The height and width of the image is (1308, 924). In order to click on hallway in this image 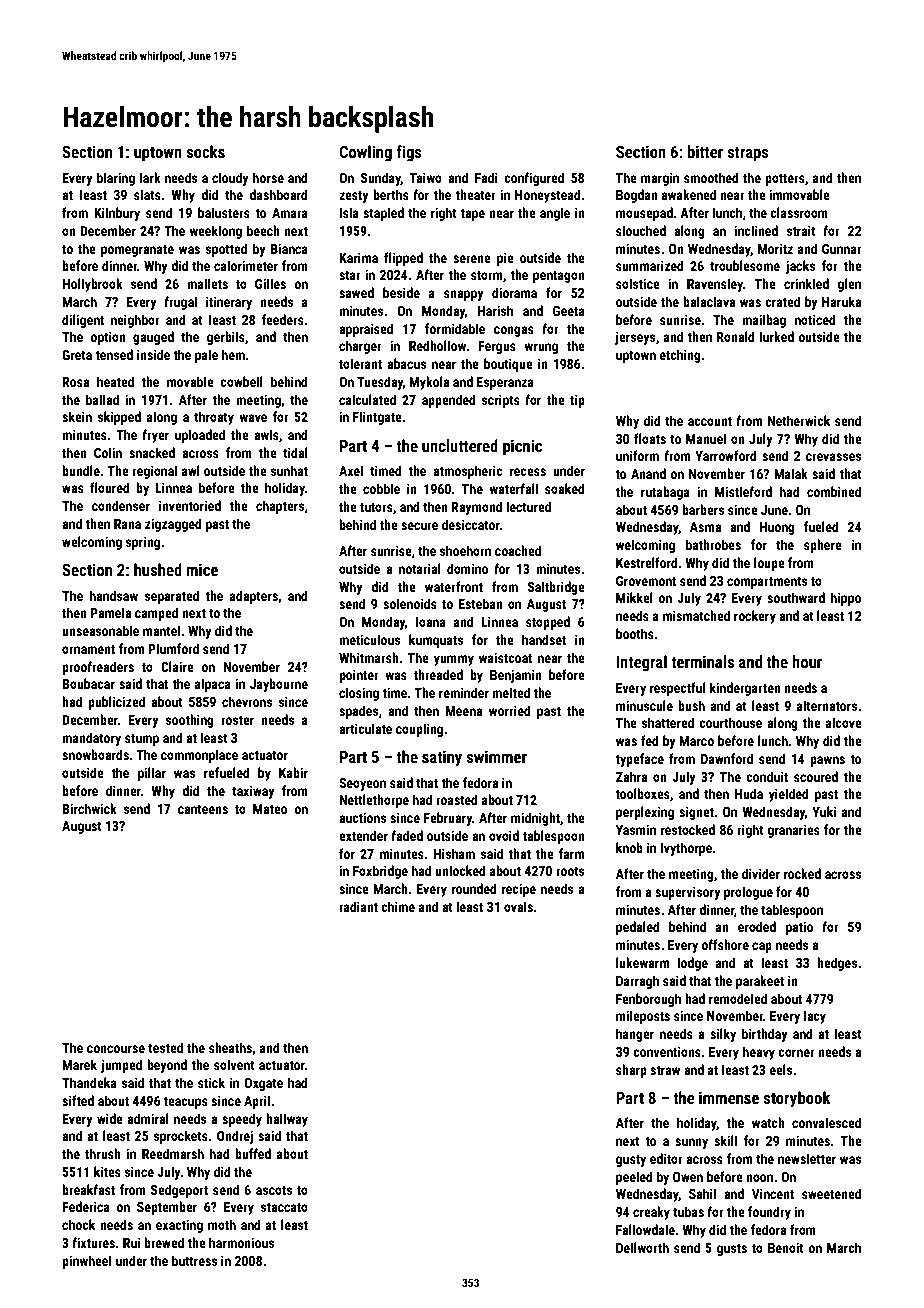, I will do `click(287, 1120)`.
